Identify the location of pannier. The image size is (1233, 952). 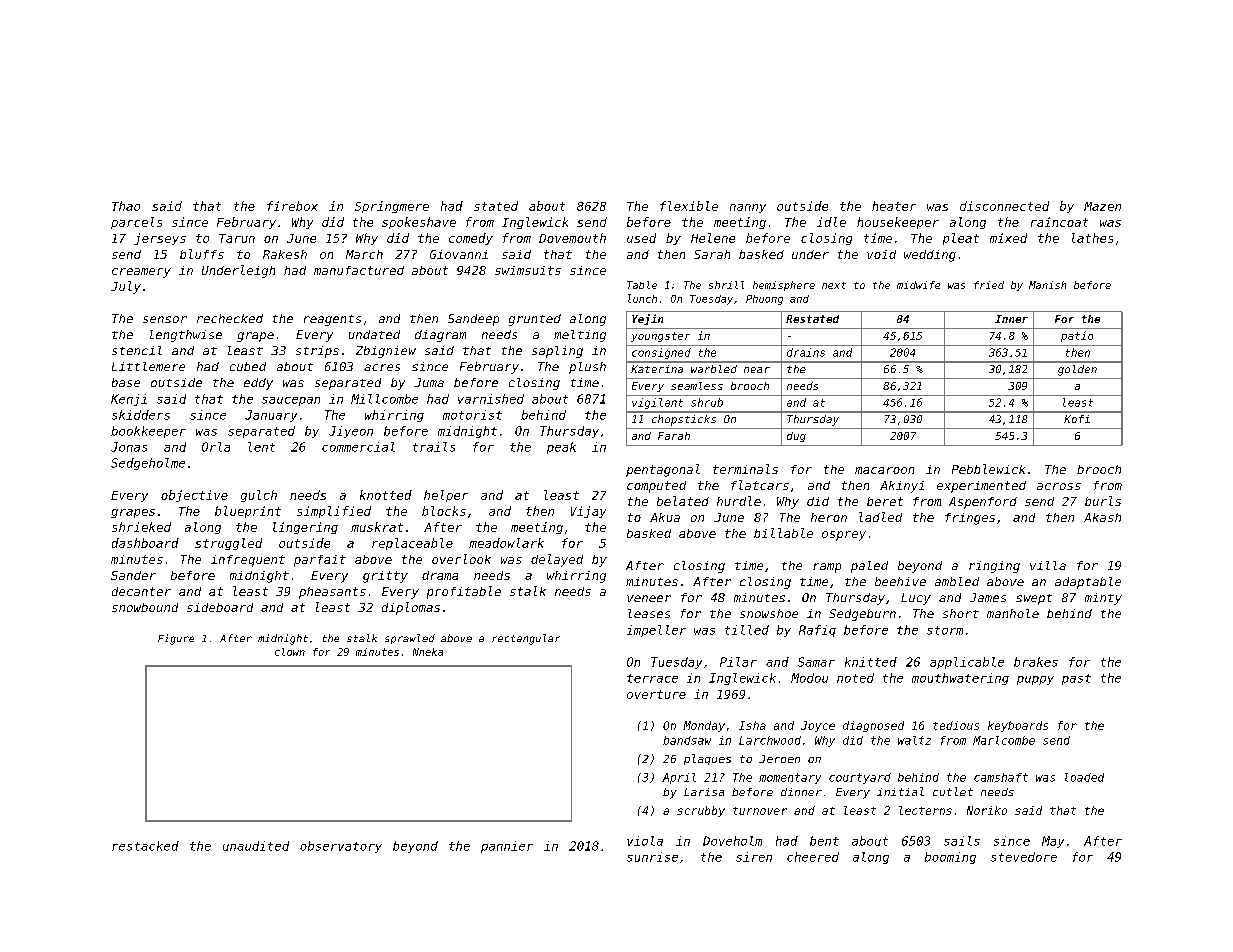
(507, 847).
